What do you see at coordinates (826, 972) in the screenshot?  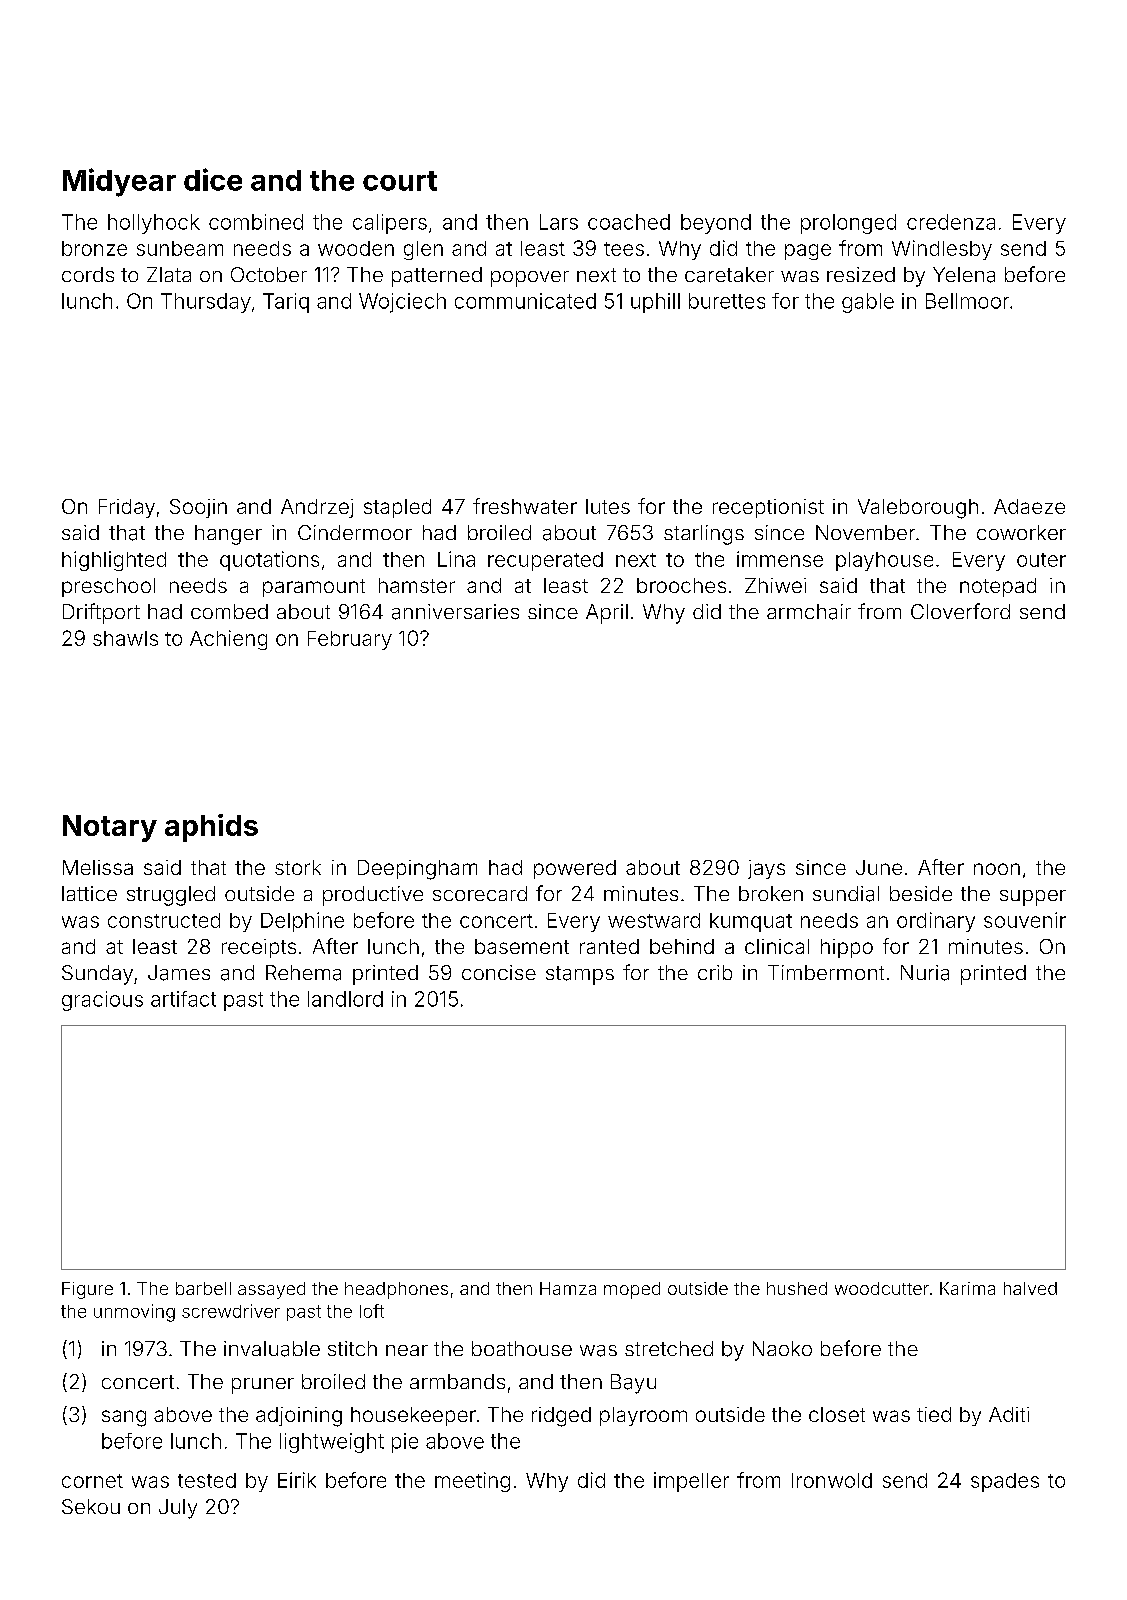 I see `Timbermont` at bounding box center [826, 972].
